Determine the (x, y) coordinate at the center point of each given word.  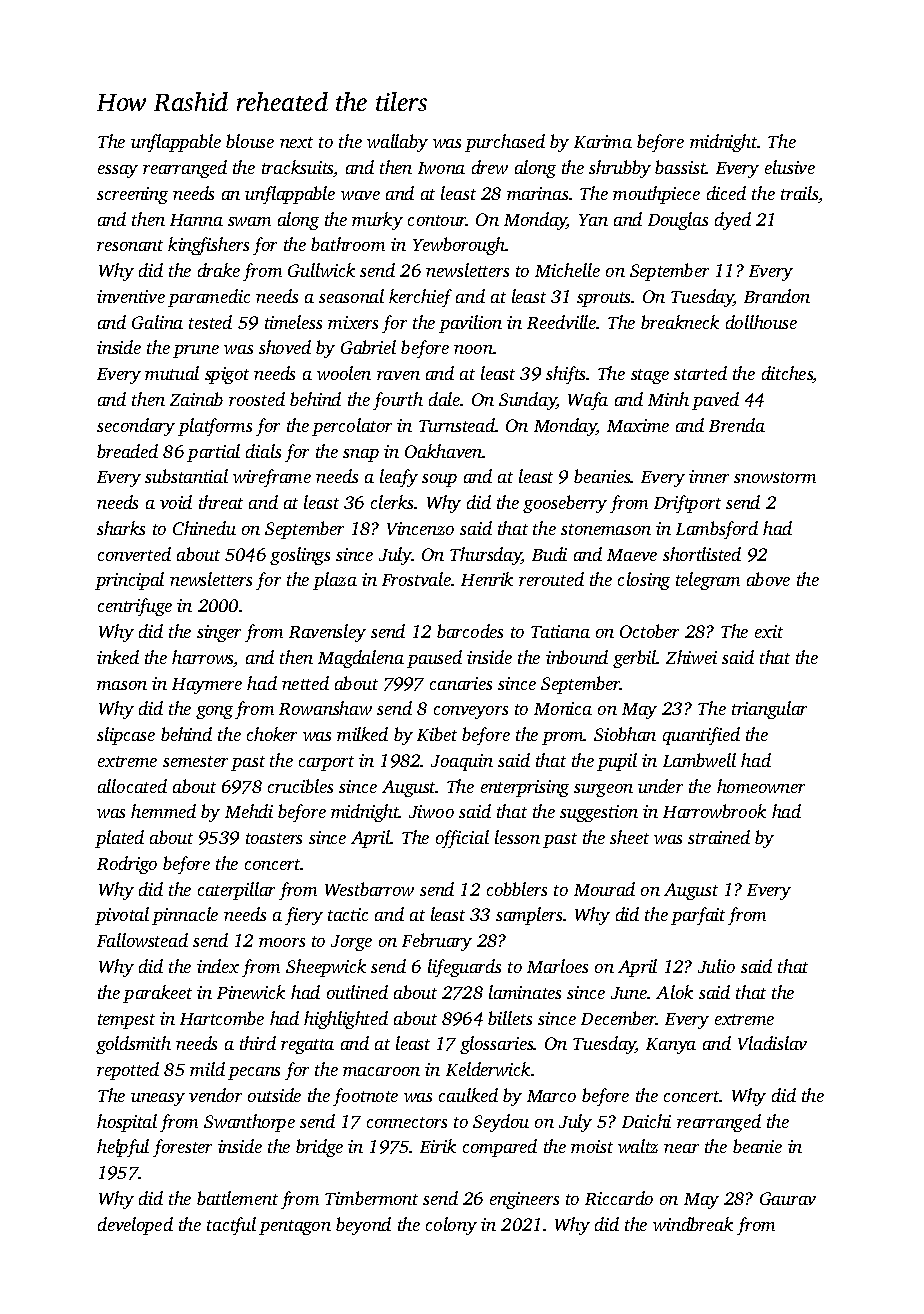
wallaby (397, 143)
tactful (231, 1226)
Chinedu (204, 528)
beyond (363, 1226)
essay (118, 171)
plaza (335, 581)
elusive (790, 167)
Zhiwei (691, 657)
